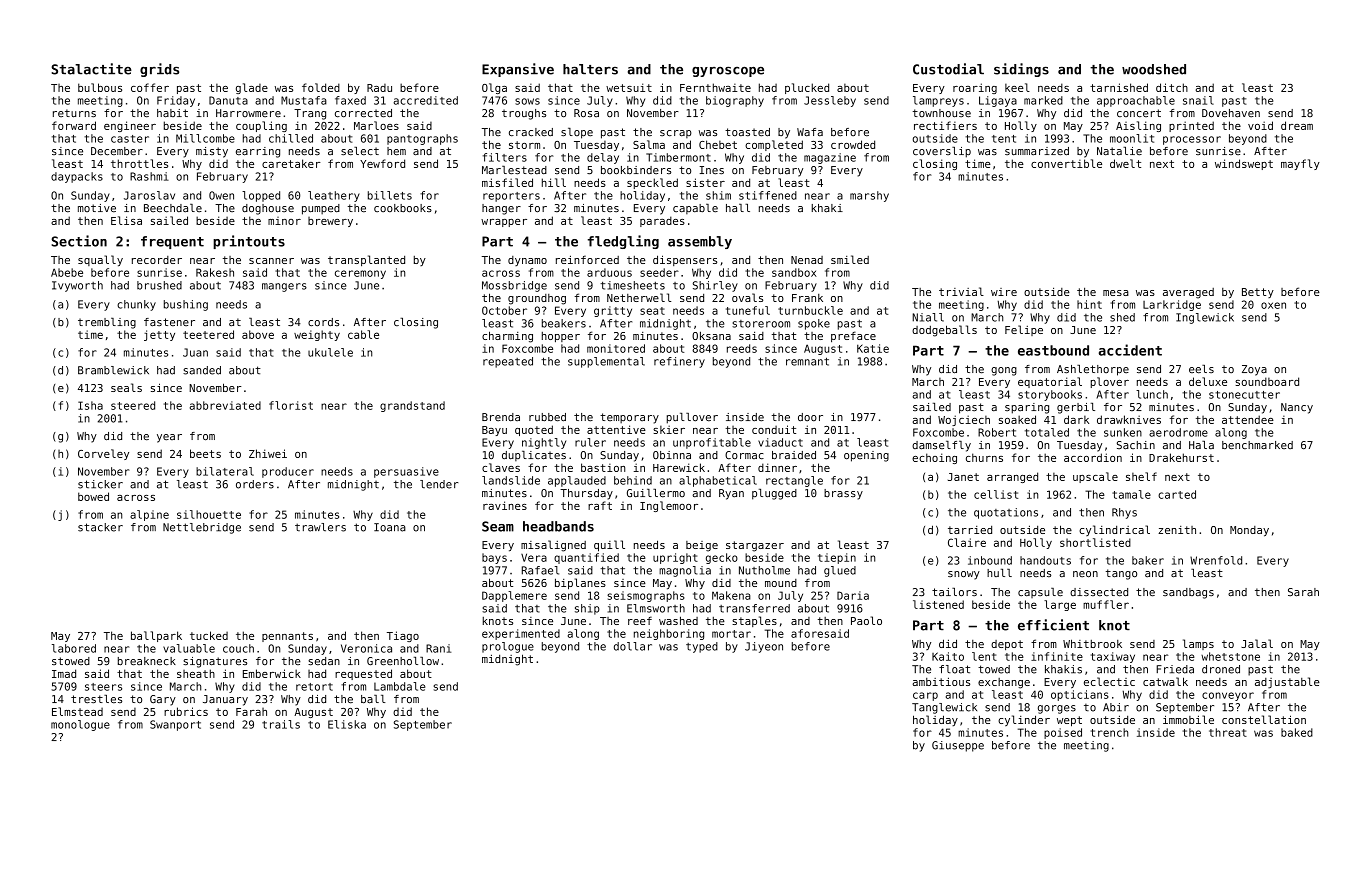 The width and height of the page is (1372, 887). What do you see at coordinates (321, 87) in the page?
I see `folded` at bounding box center [321, 87].
